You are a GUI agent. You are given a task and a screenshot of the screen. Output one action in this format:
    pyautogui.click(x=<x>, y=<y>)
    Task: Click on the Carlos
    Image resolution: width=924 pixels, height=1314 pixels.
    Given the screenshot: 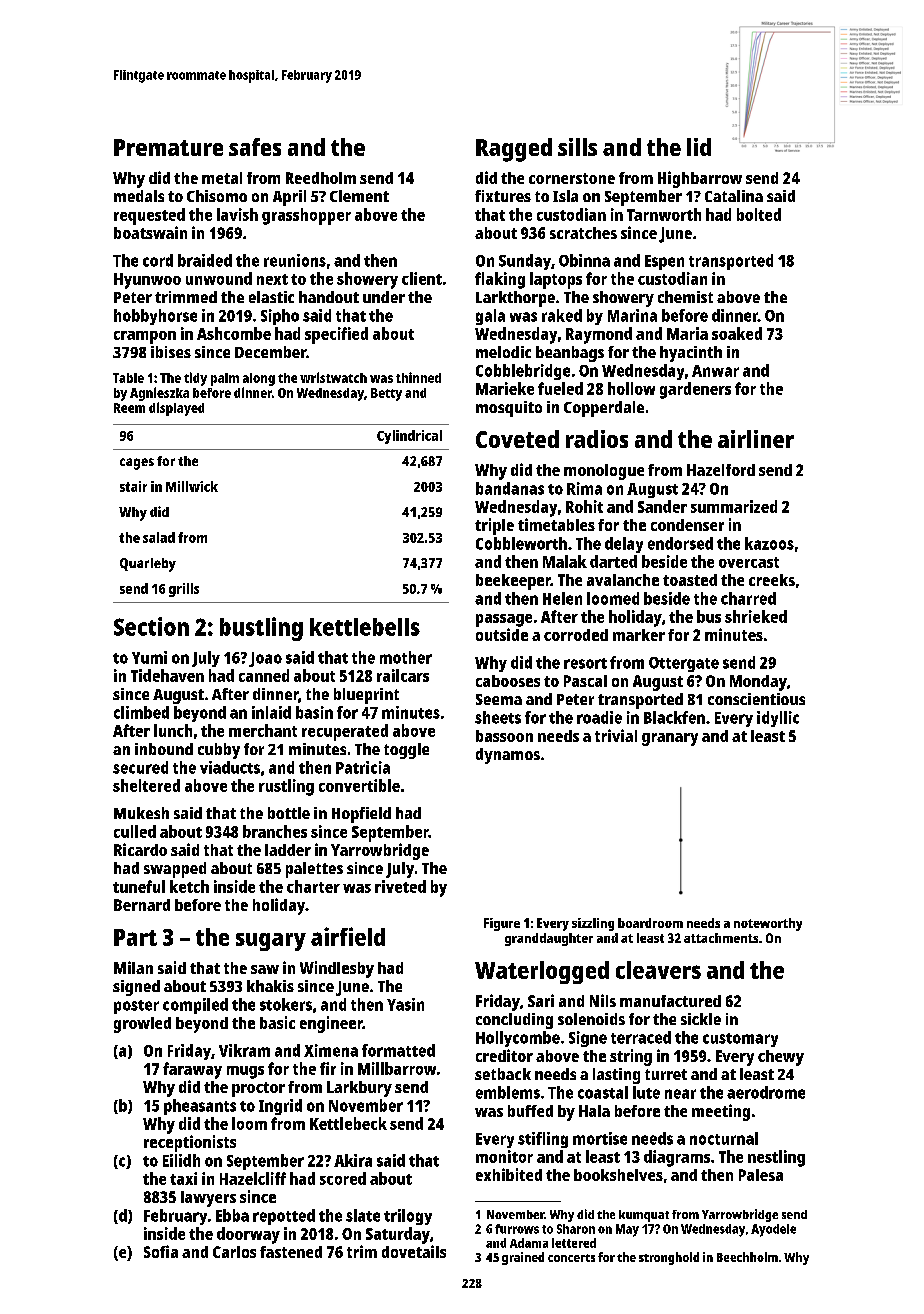 What is the action you would take?
    pyautogui.click(x=234, y=1252)
